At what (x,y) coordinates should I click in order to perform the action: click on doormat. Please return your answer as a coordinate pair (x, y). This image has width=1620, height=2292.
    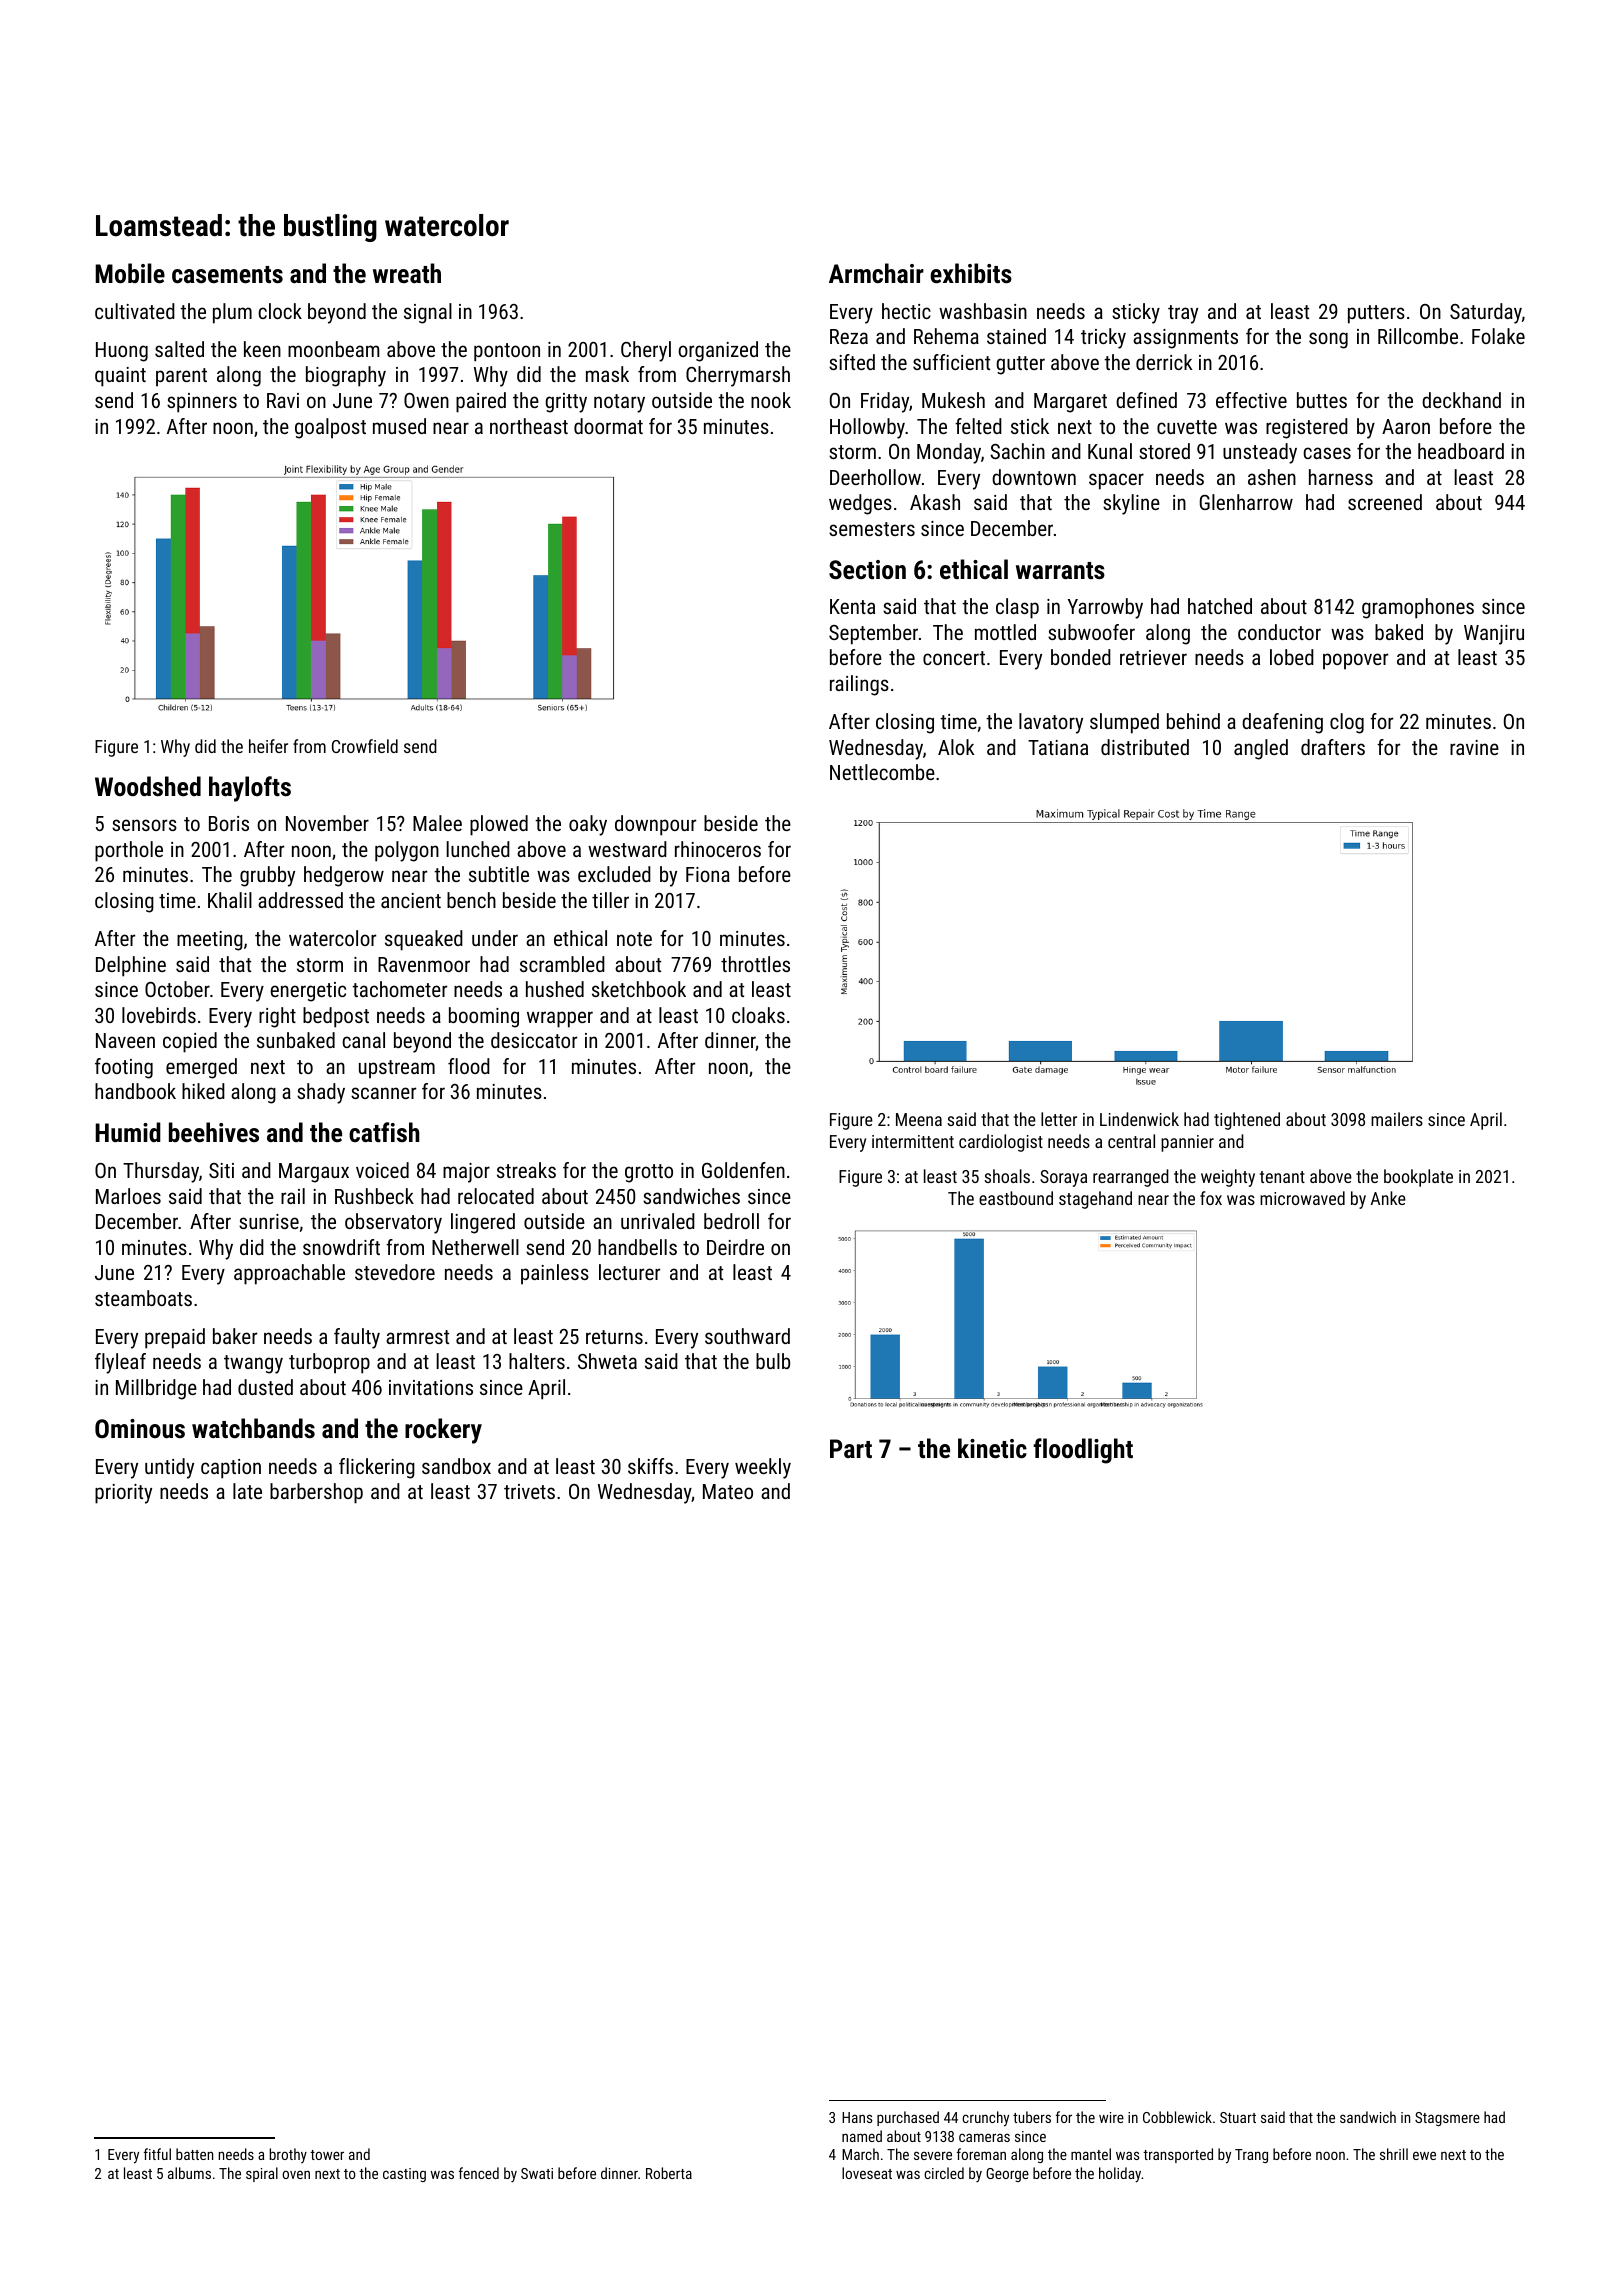
    Looking at the image, I should click on (608, 426).
